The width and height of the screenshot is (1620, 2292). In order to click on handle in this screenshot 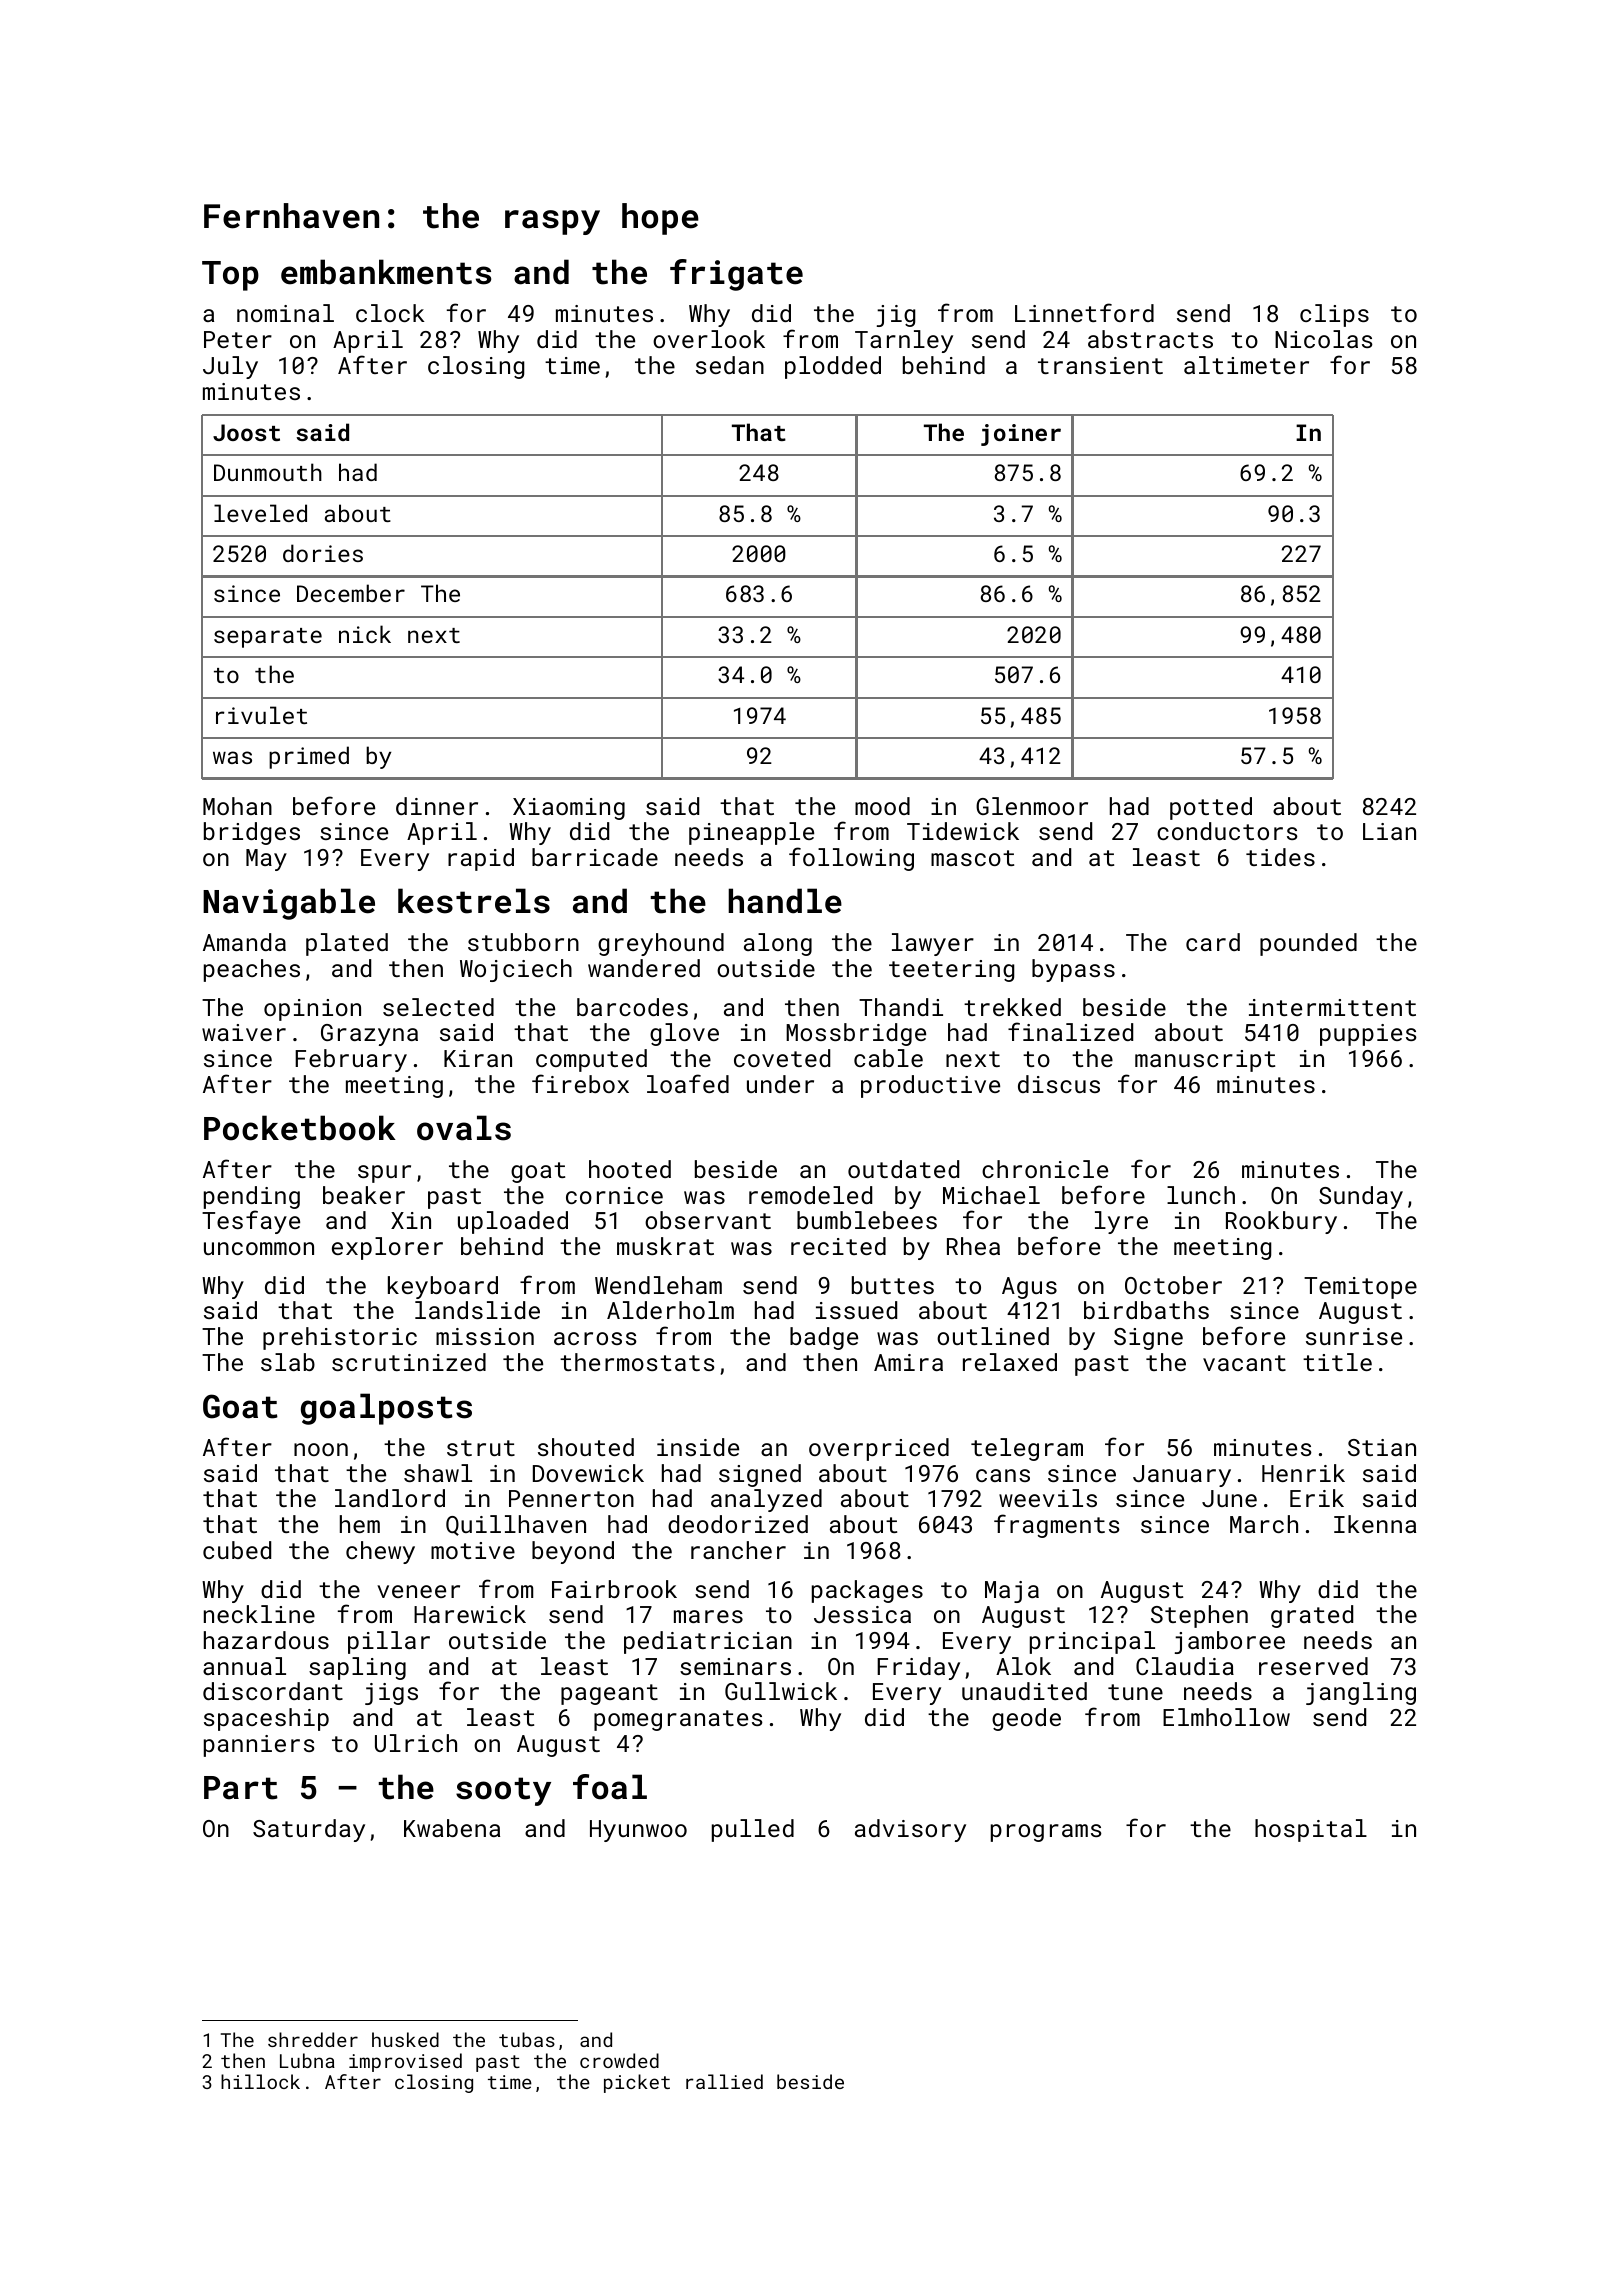, I will do `click(785, 901)`.
